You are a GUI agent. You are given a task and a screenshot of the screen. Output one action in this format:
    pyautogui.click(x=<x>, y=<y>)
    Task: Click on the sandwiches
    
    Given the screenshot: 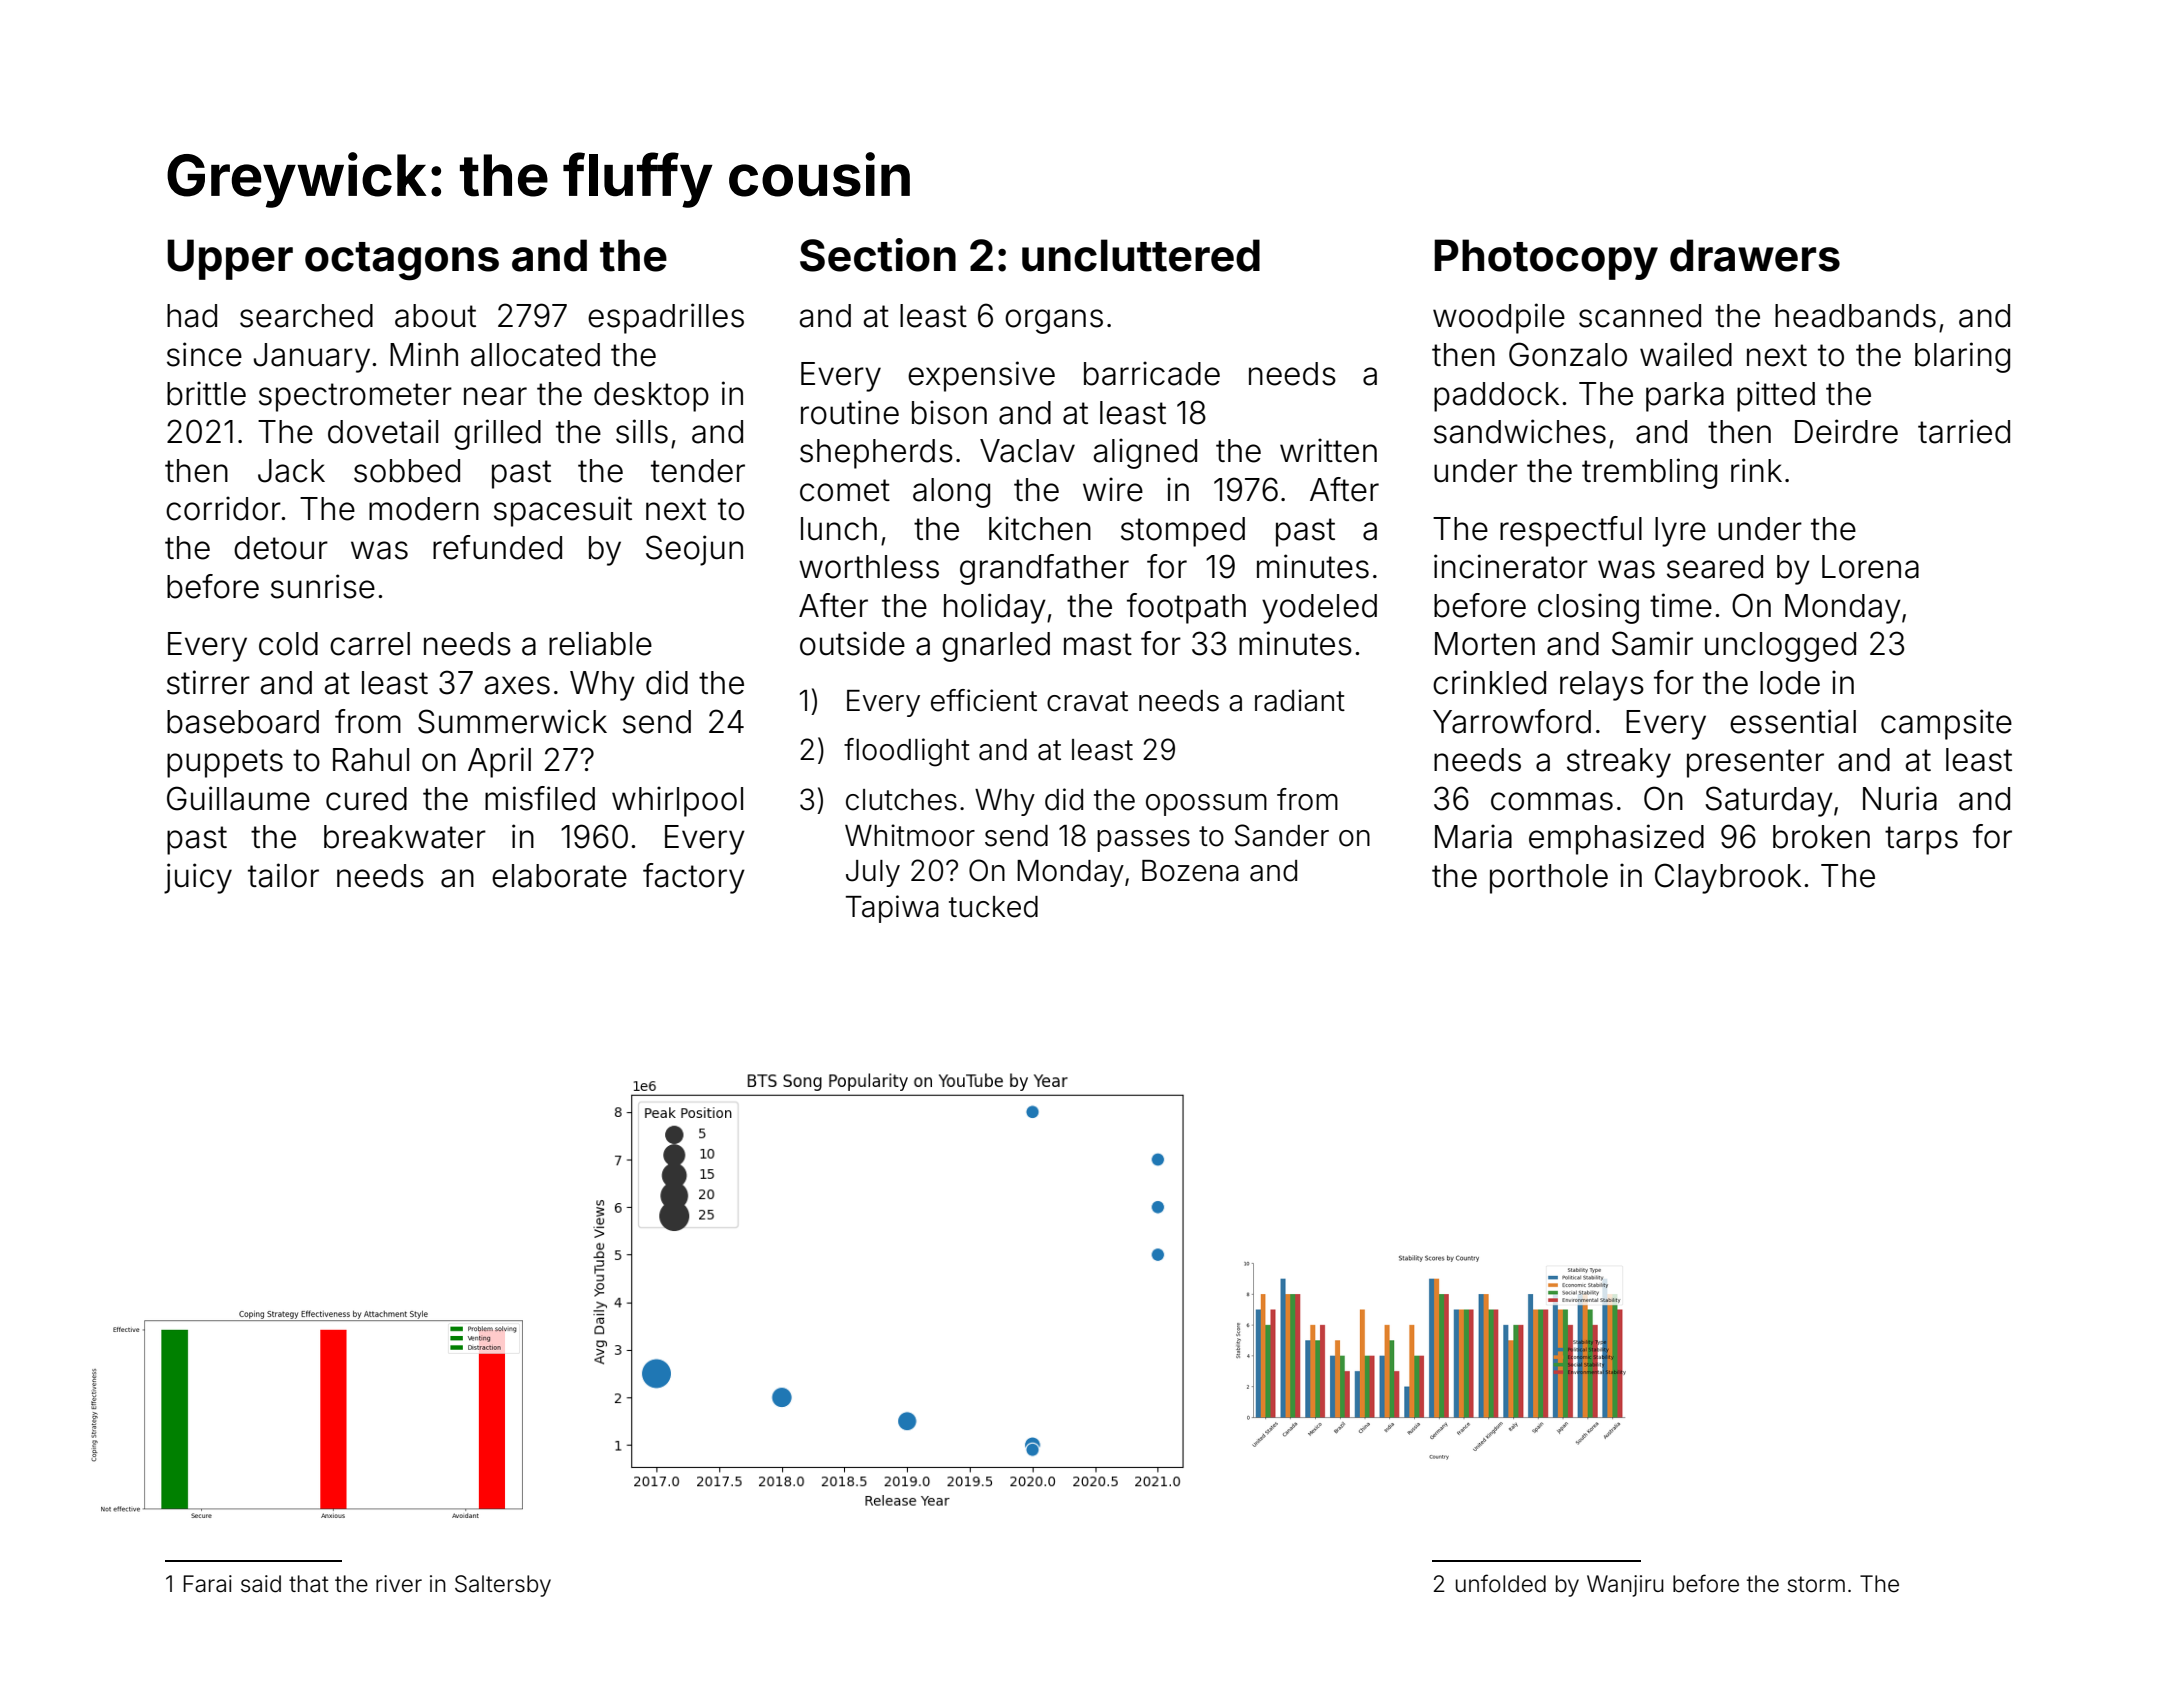 What is the action you would take?
    pyautogui.click(x=1520, y=431)
